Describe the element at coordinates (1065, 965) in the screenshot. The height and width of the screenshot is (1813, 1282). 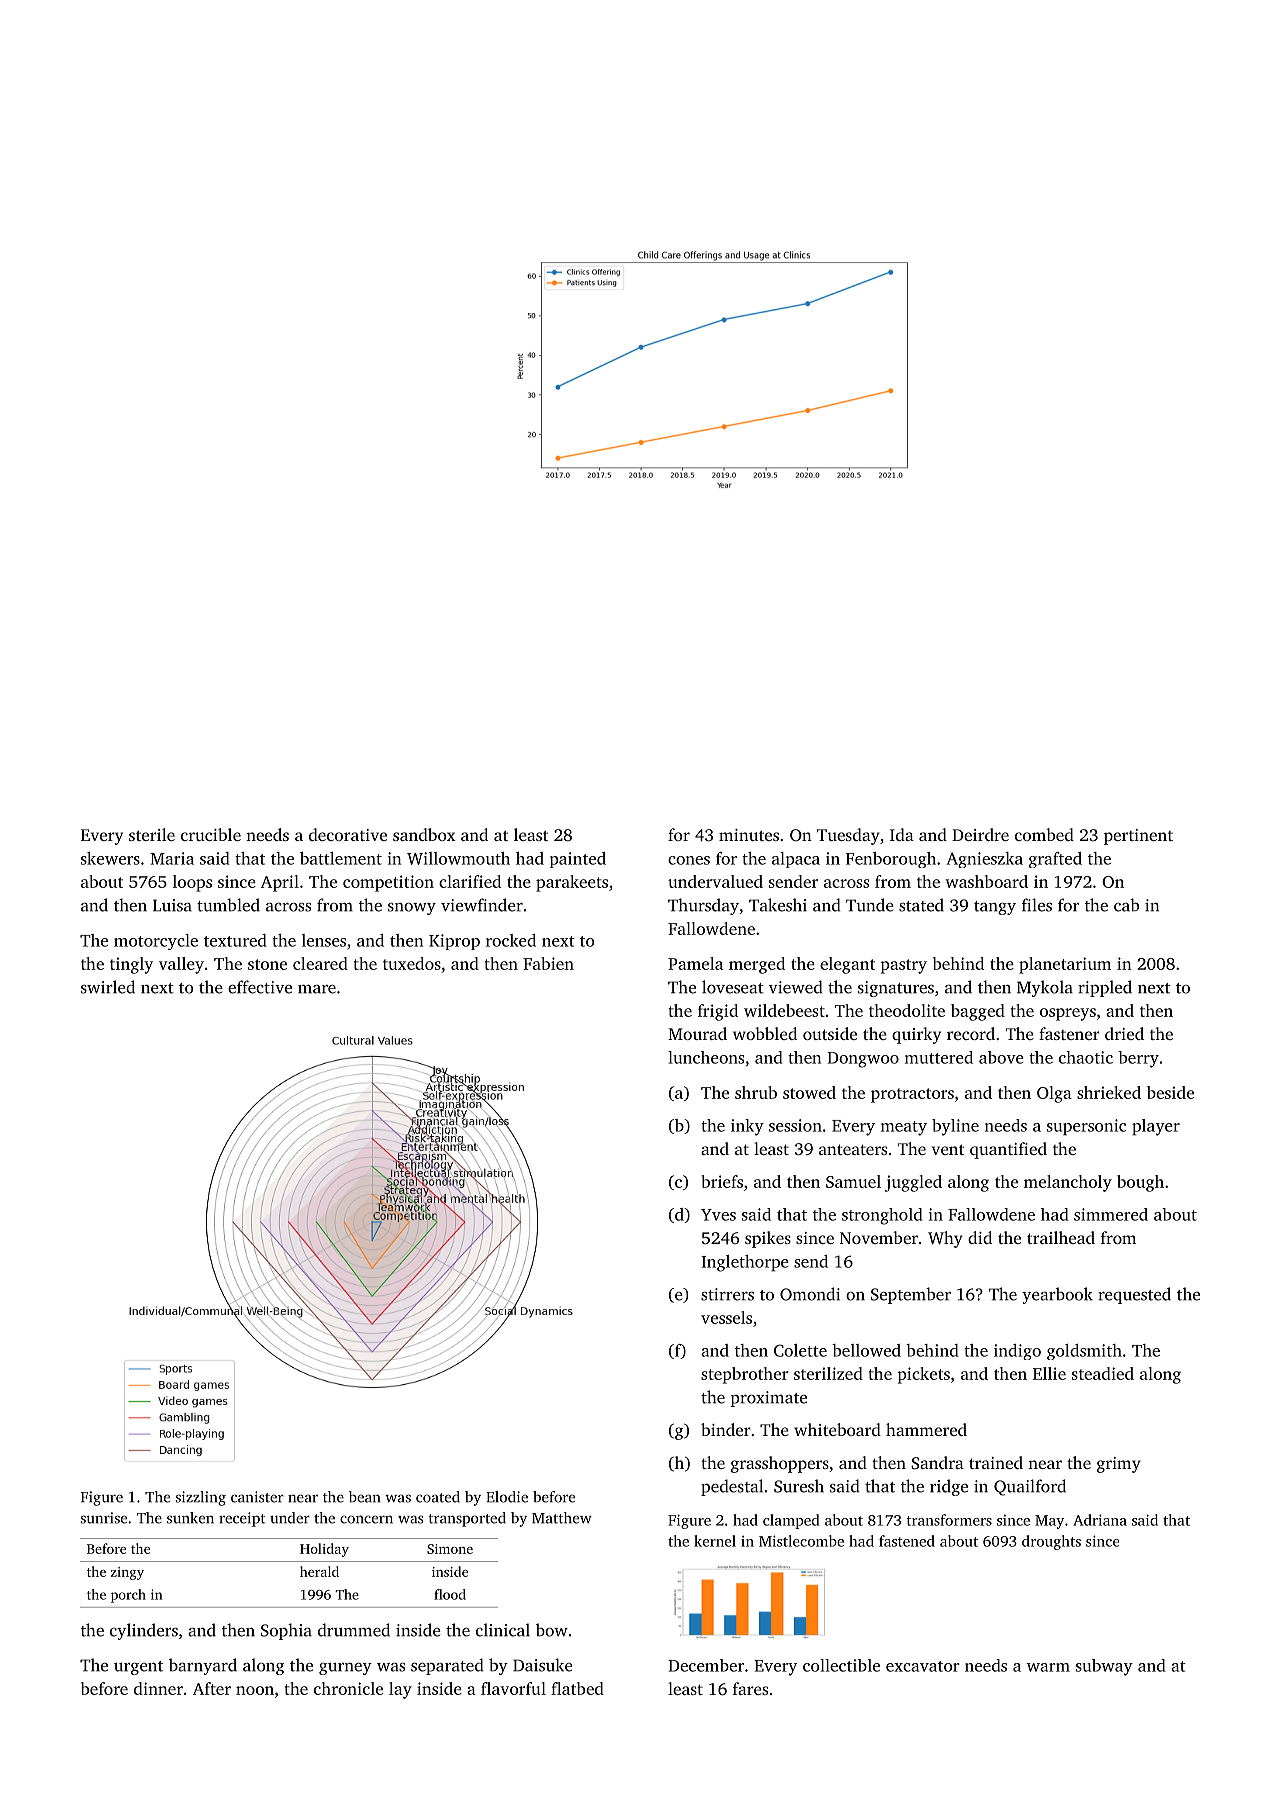
I see `planetarium` at that location.
